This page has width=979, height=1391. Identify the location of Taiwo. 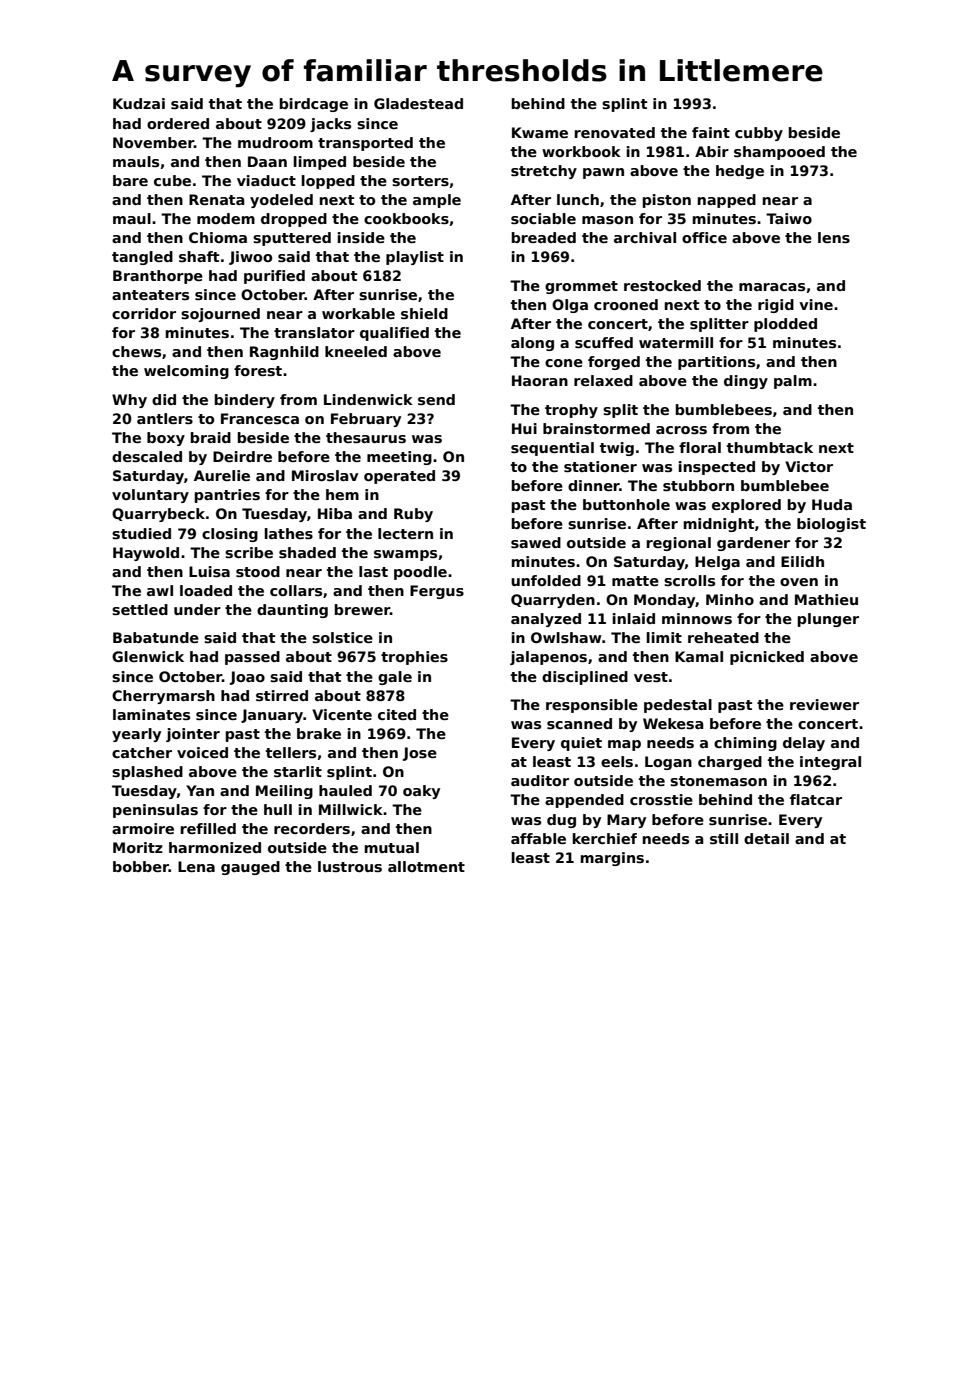
(789, 218).
